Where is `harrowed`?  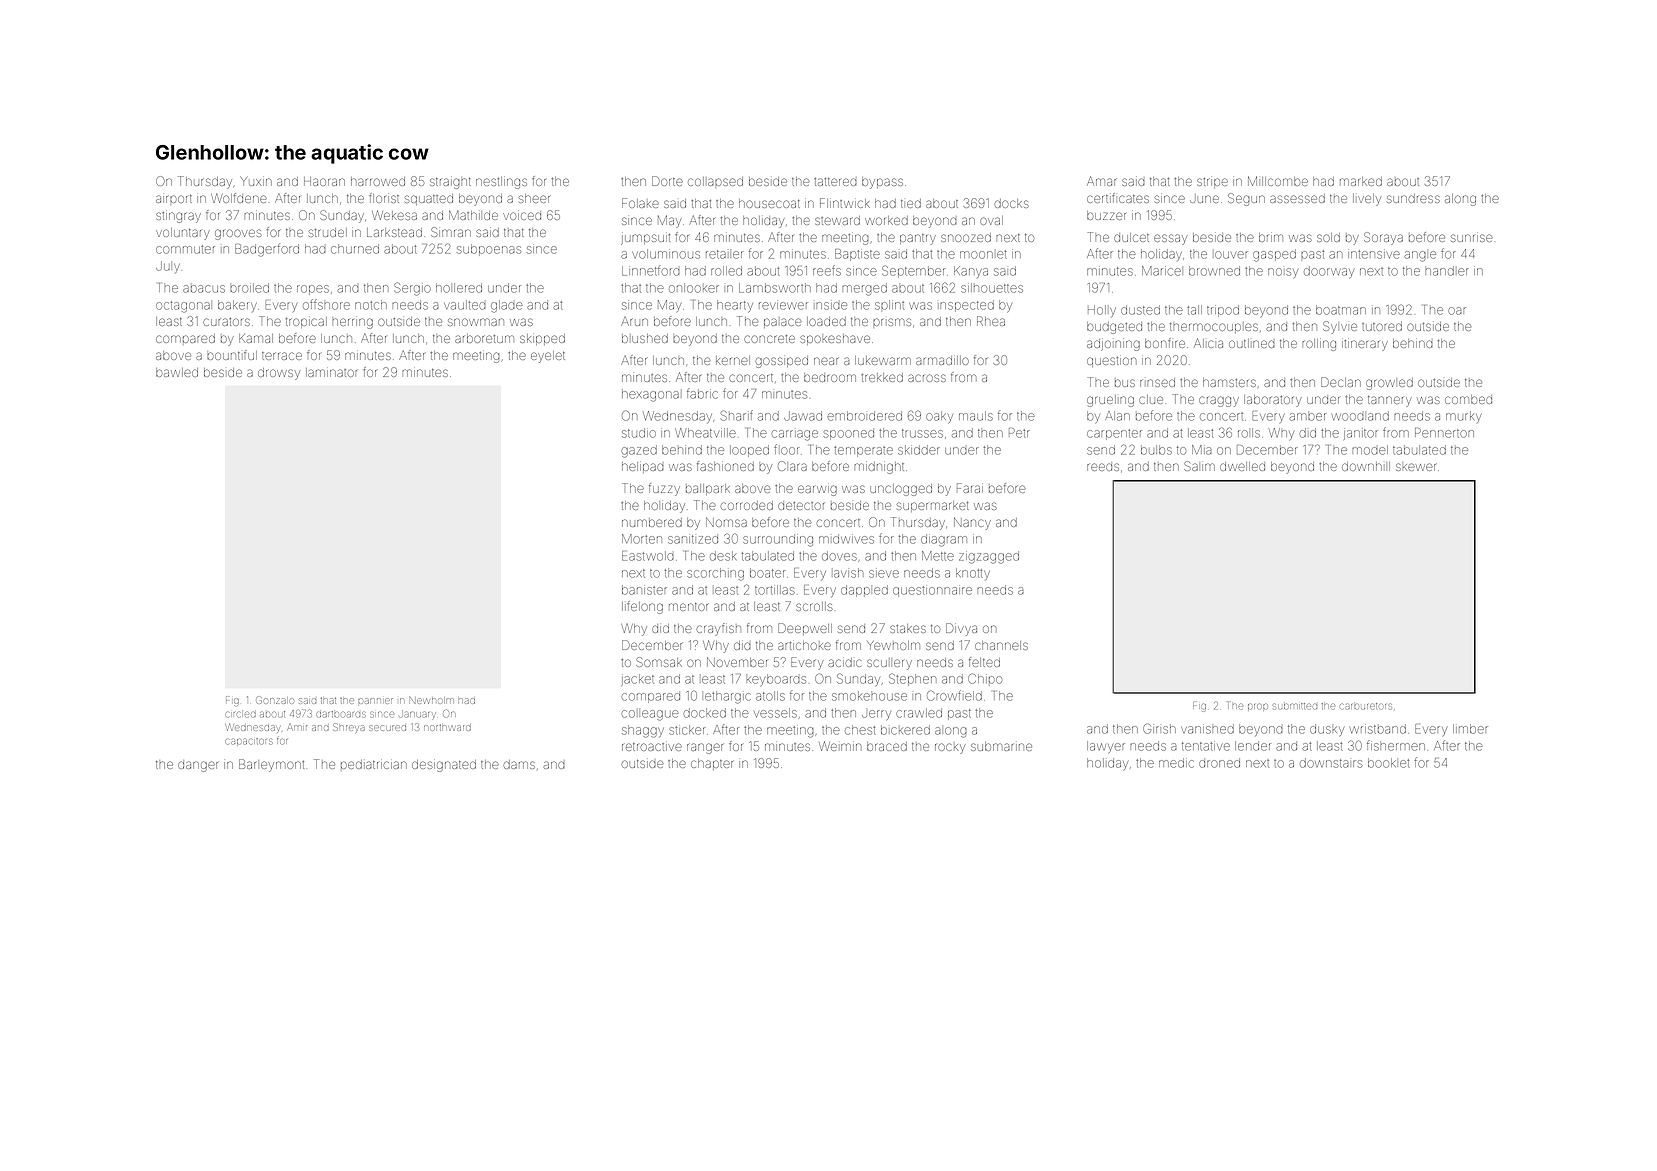
harrowed is located at coordinates (378, 181).
